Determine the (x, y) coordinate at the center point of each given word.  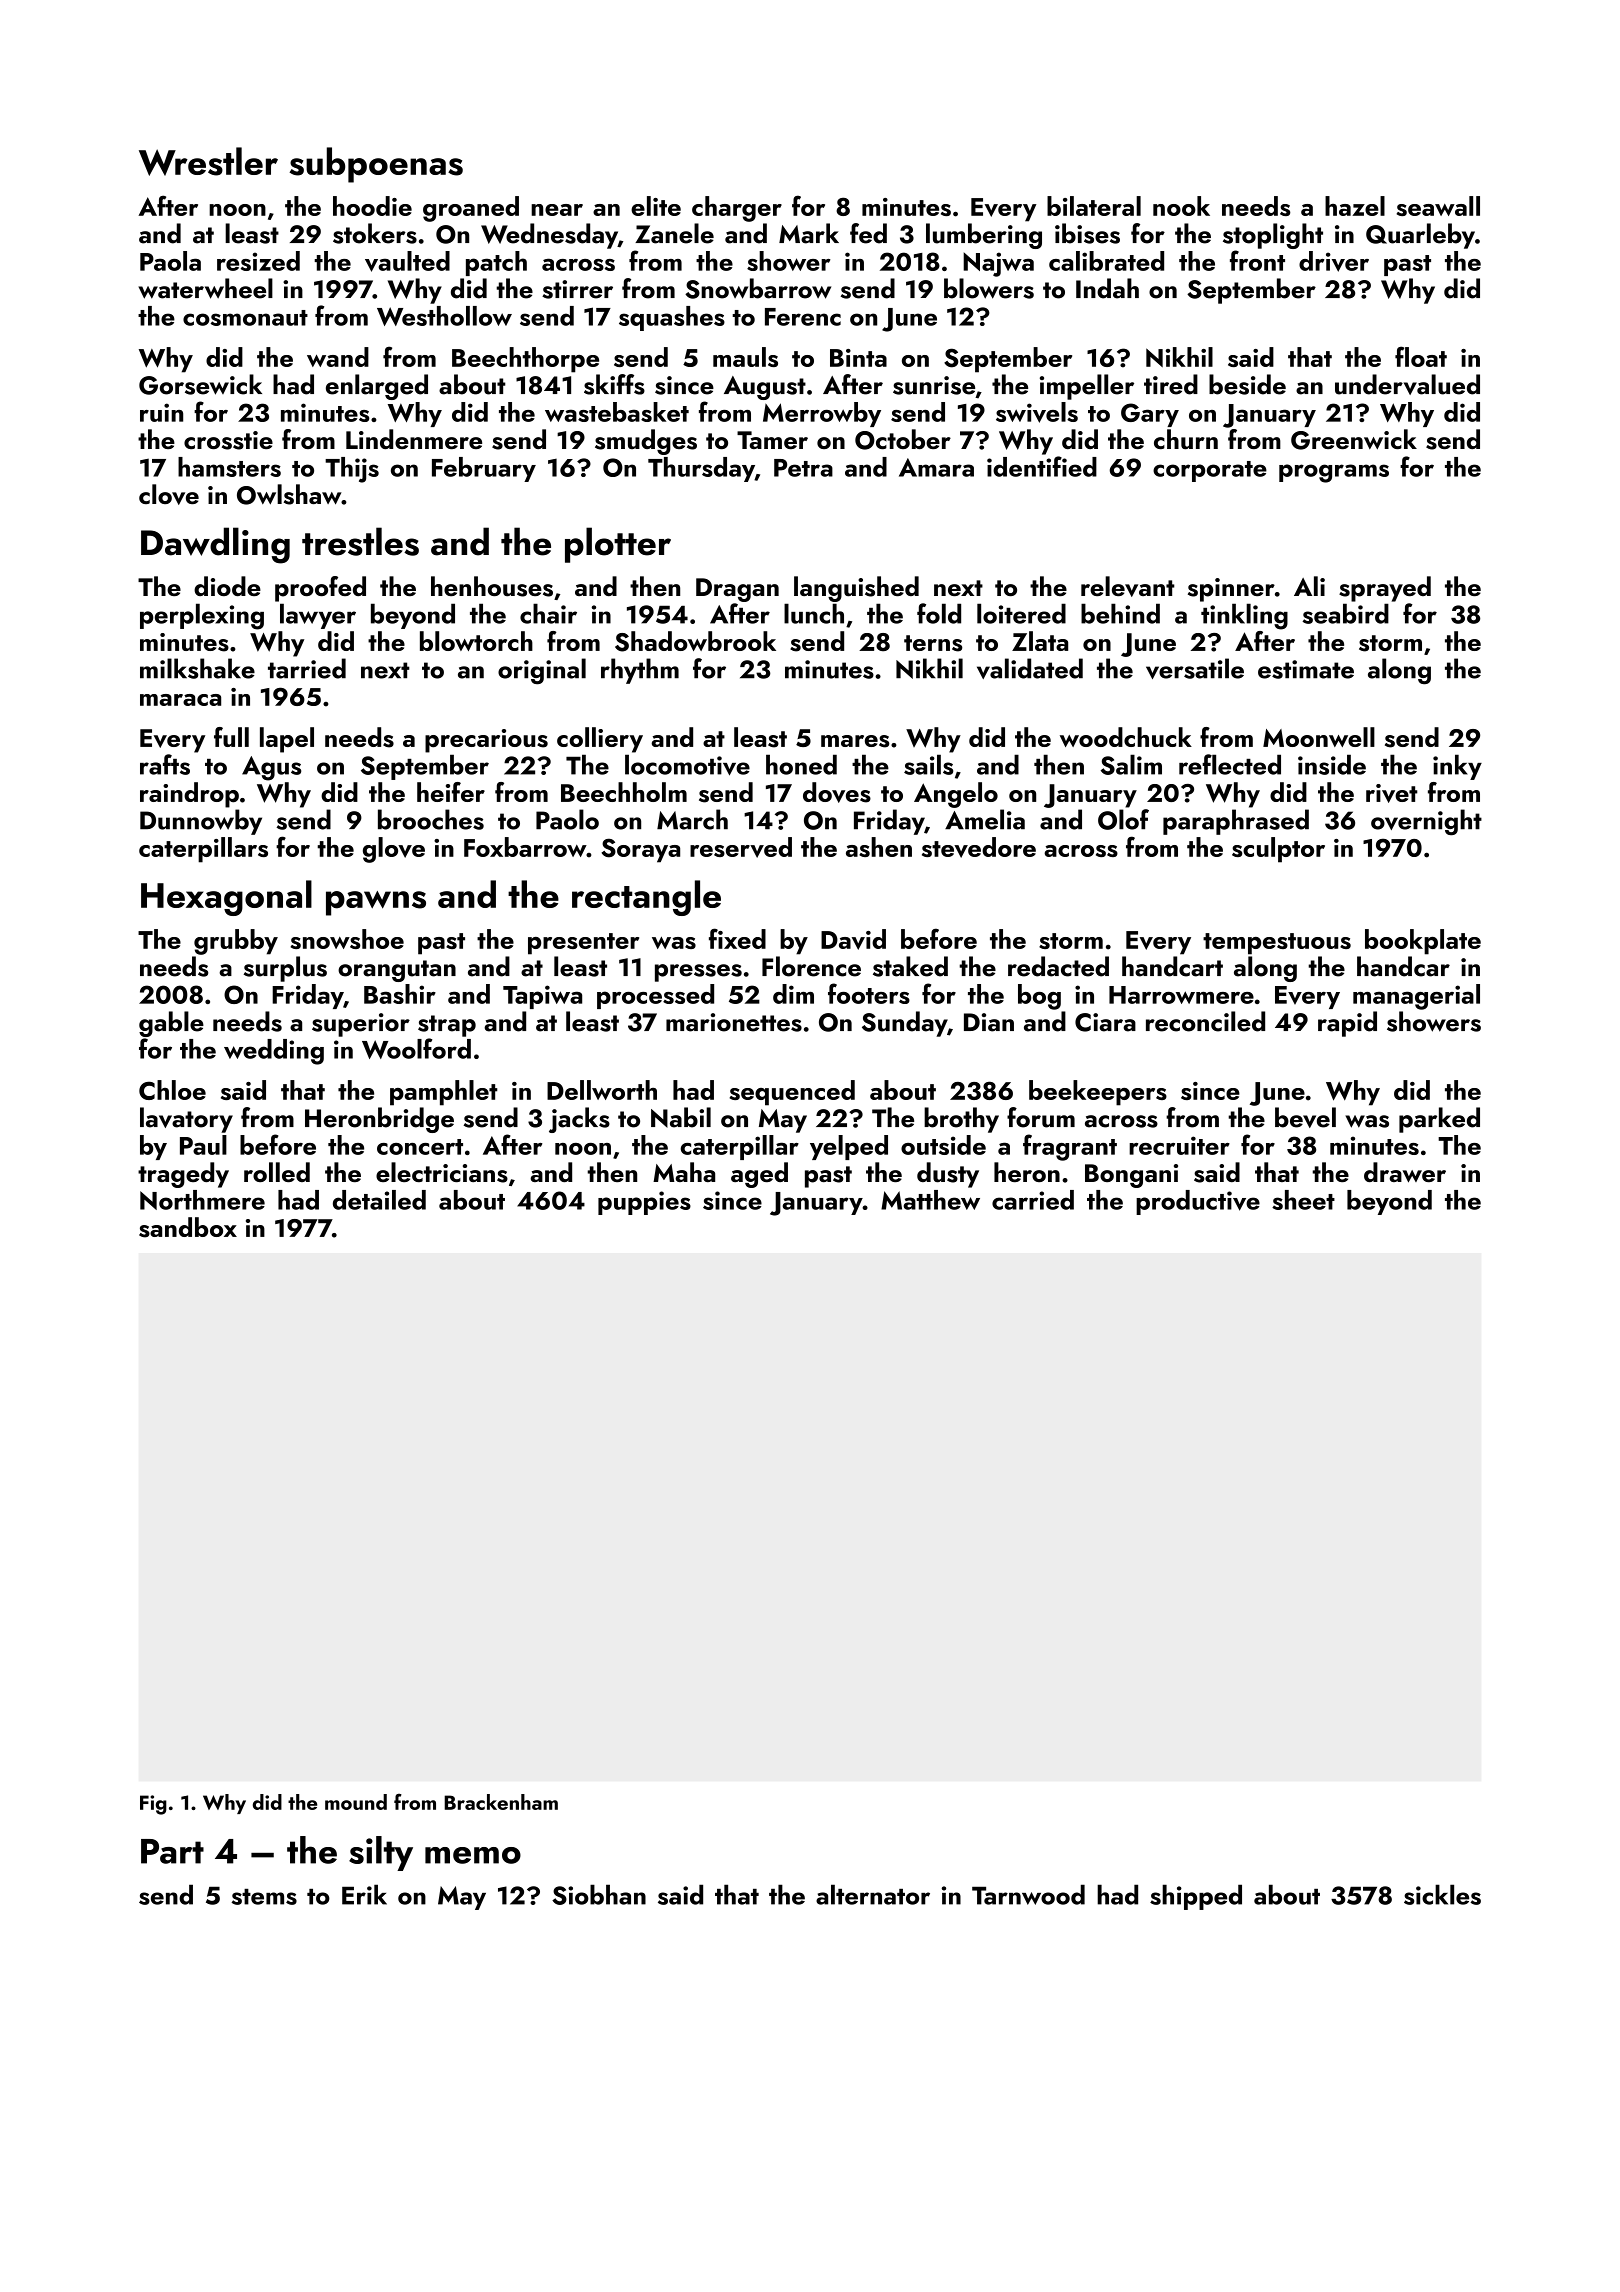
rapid (1347, 1024)
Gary (1150, 415)
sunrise (934, 385)
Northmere (202, 1200)
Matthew (930, 1200)
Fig (153, 1805)
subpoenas (376, 165)
